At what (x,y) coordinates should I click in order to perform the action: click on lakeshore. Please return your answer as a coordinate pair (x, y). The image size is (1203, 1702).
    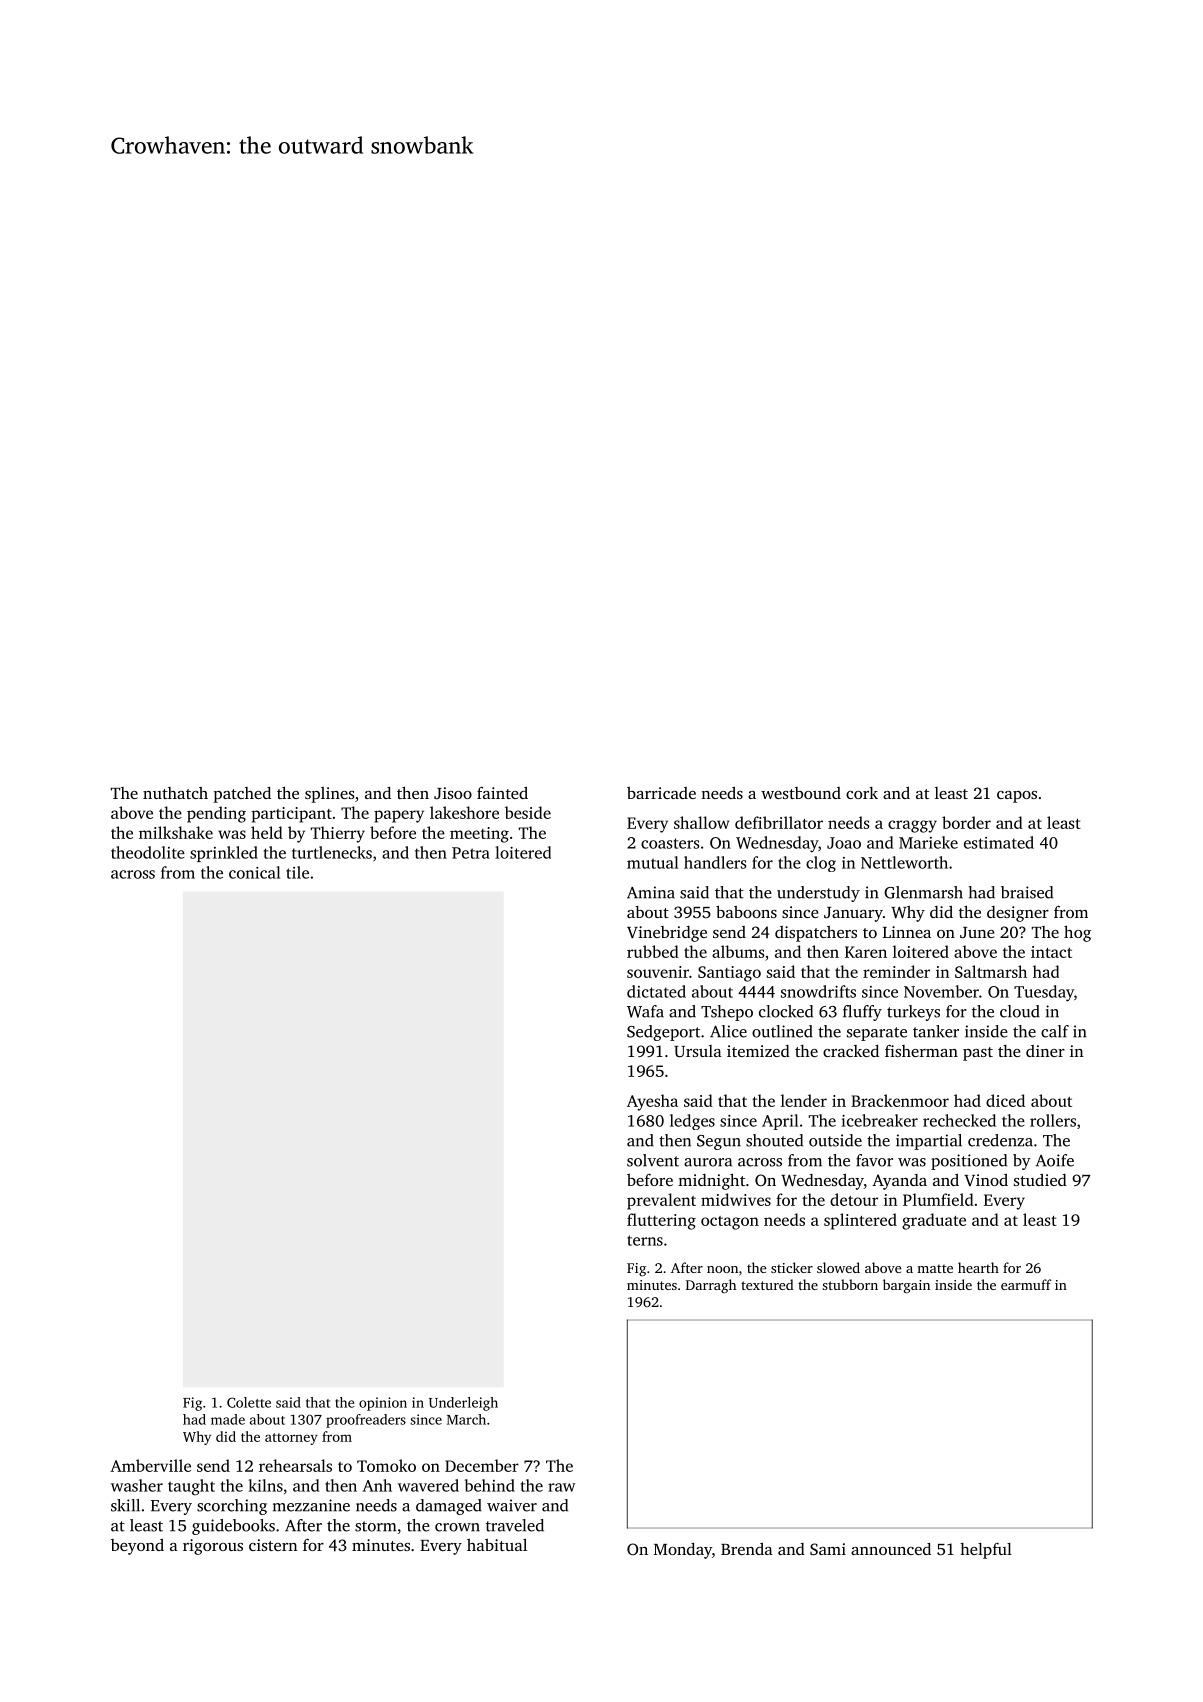
    Looking at the image, I should click on (464, 812).
